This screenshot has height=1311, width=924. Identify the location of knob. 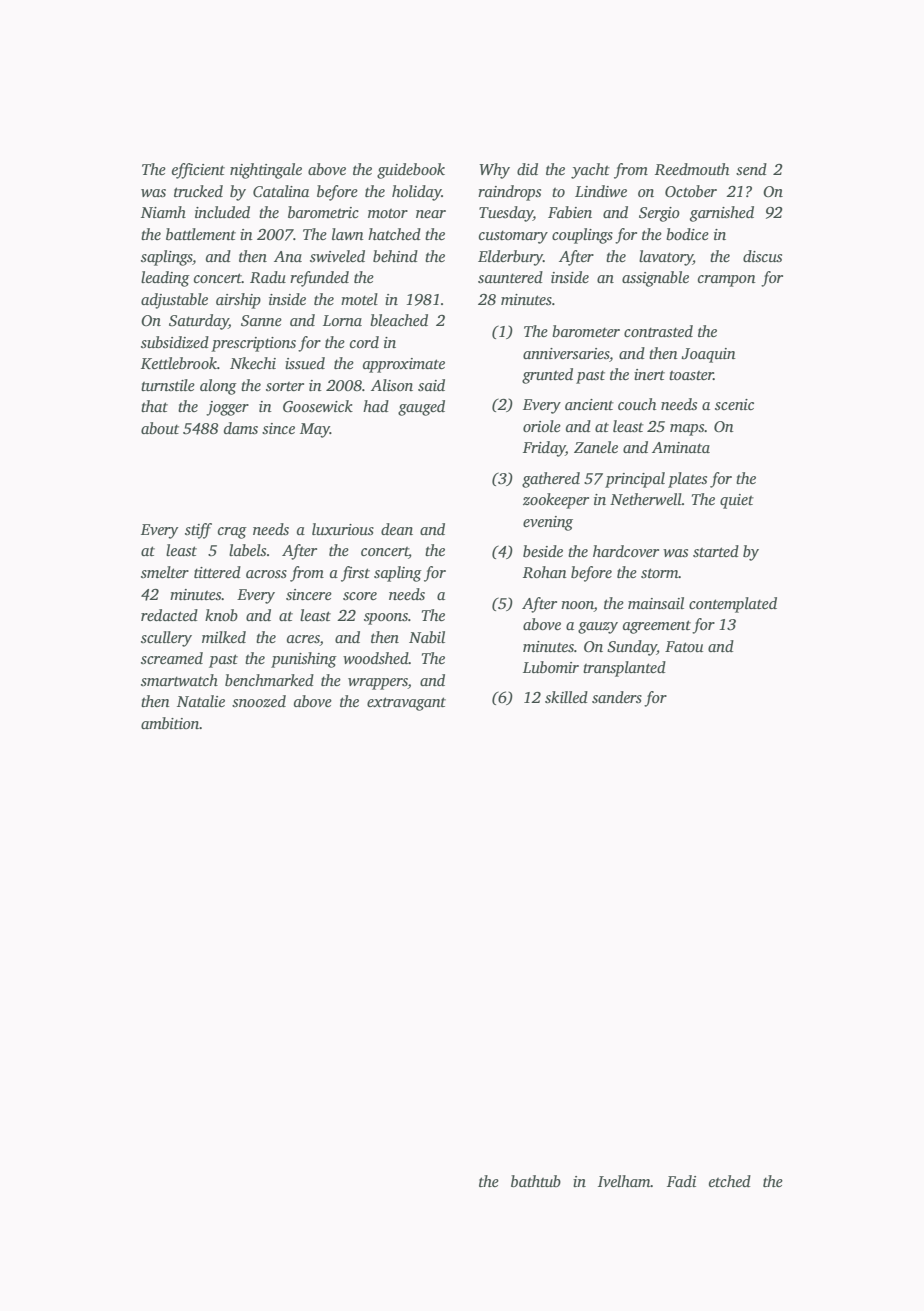
(221, 615).
